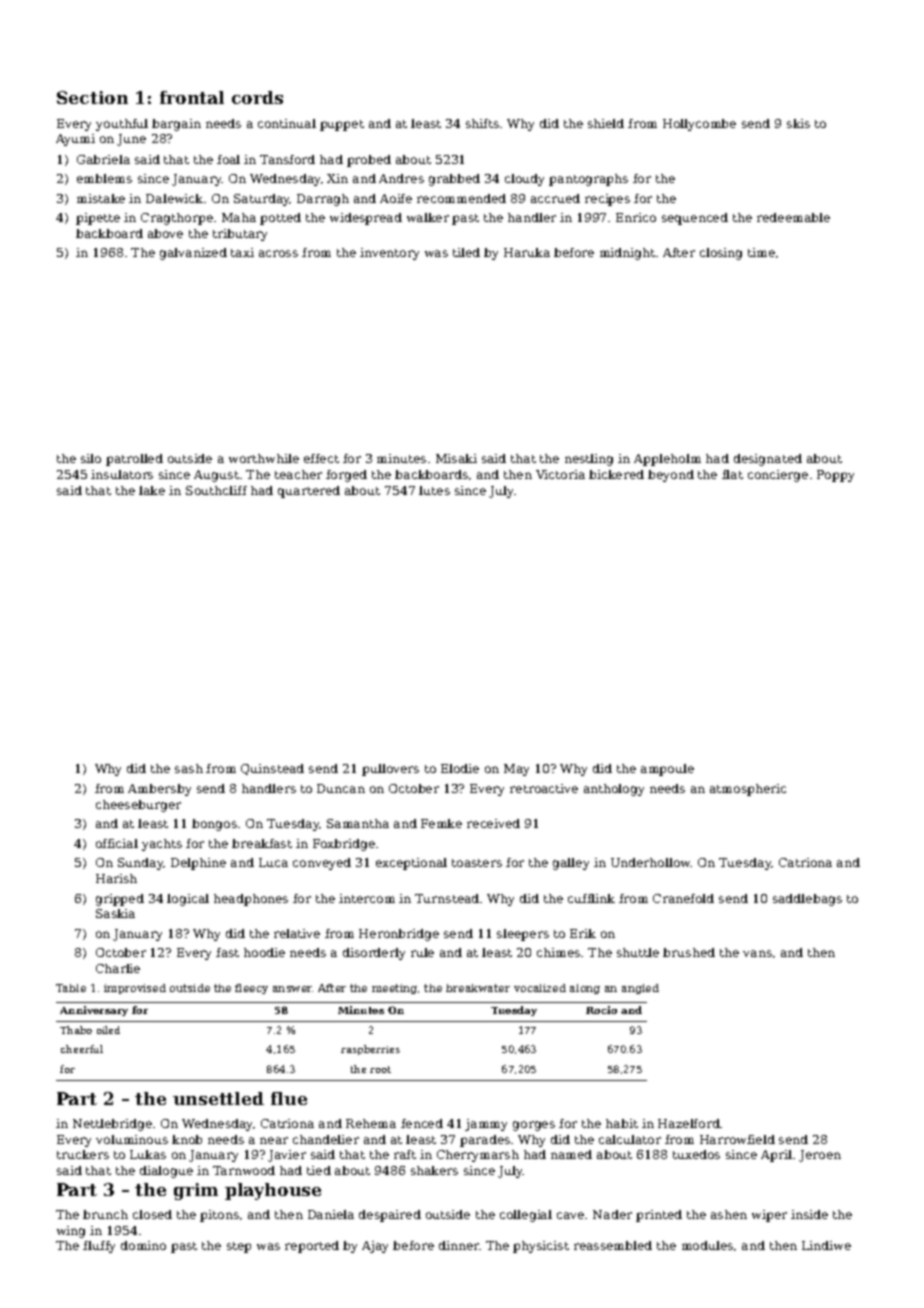 The image size is (924, 1308). Describe the element at coordinates (757, 953) in the image. I see `vans` at that location.
